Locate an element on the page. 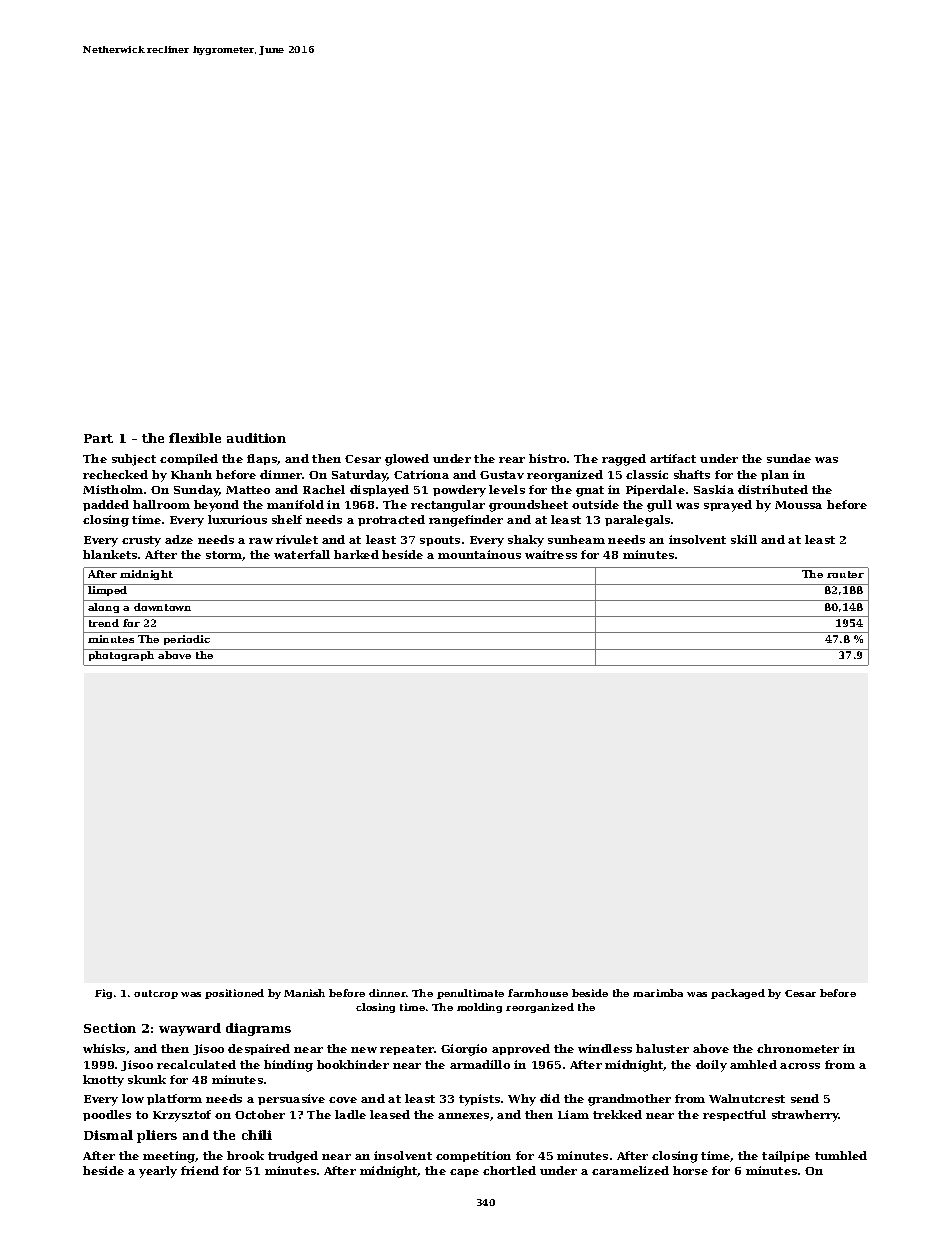 The image size is (952, 1233). sundae is located at coordinates (789, 458).
